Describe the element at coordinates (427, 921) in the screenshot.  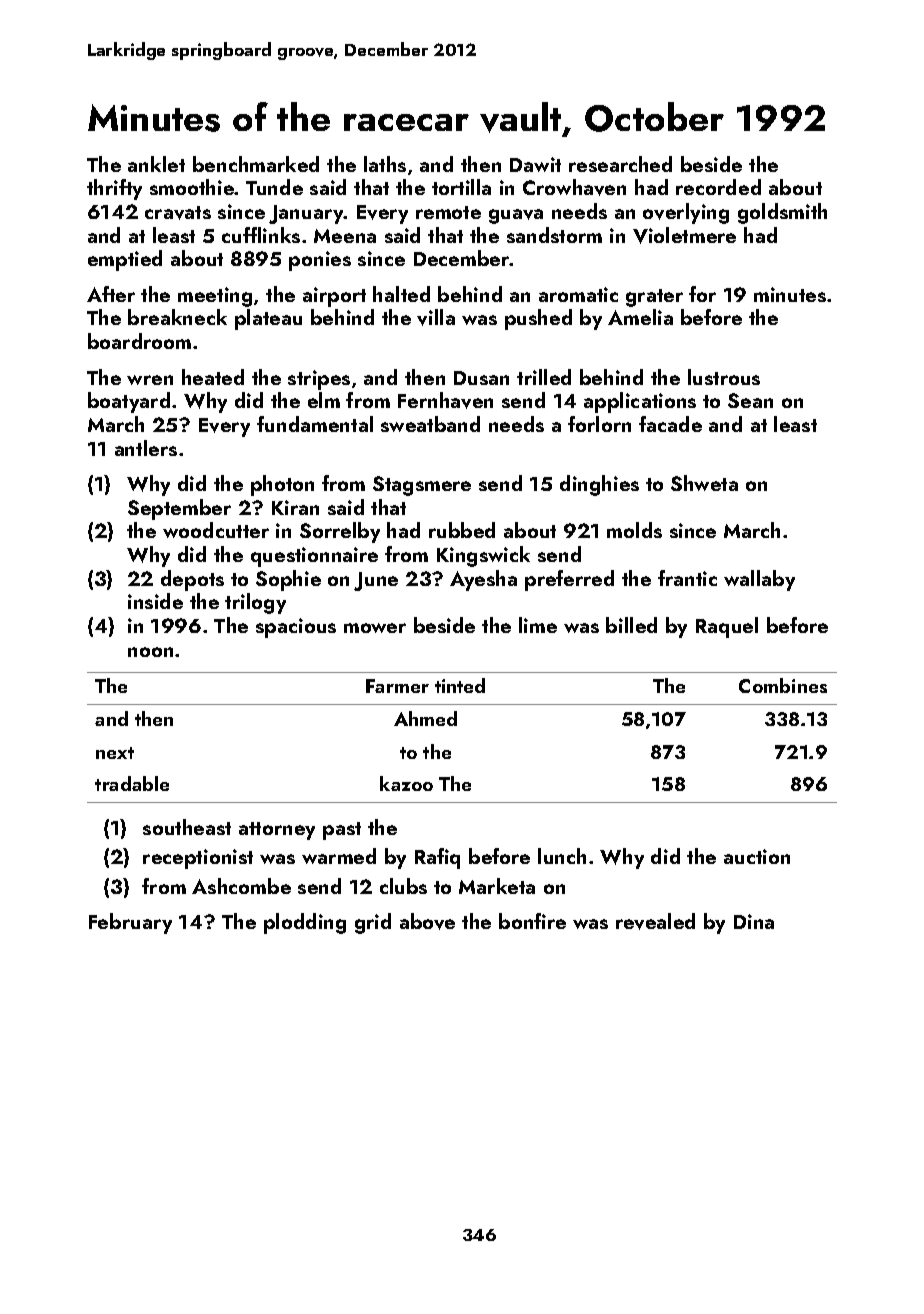
I see `above` at that location.
